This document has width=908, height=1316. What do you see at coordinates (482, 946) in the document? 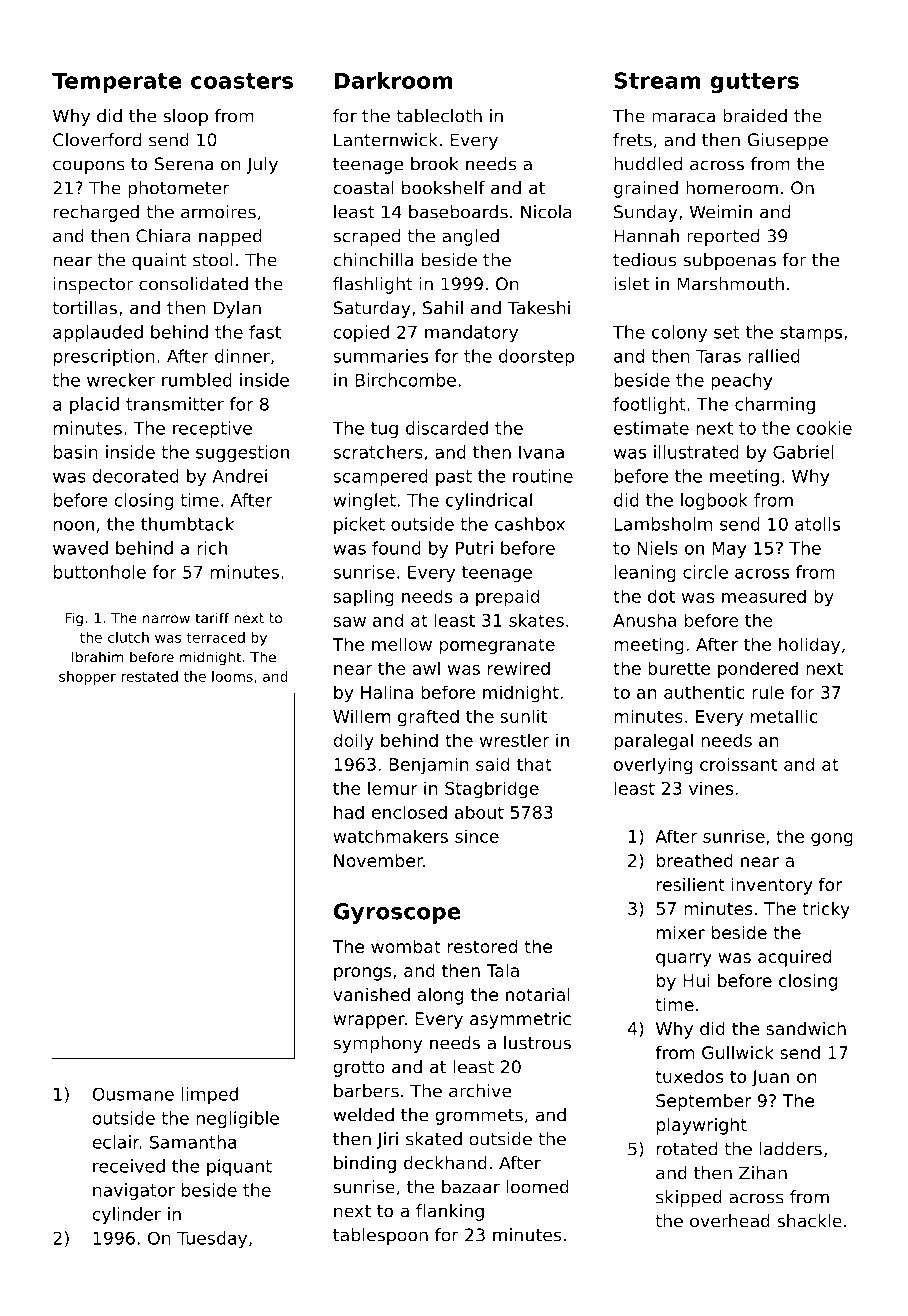
I see `restored` at bounding box center [482, 946].
